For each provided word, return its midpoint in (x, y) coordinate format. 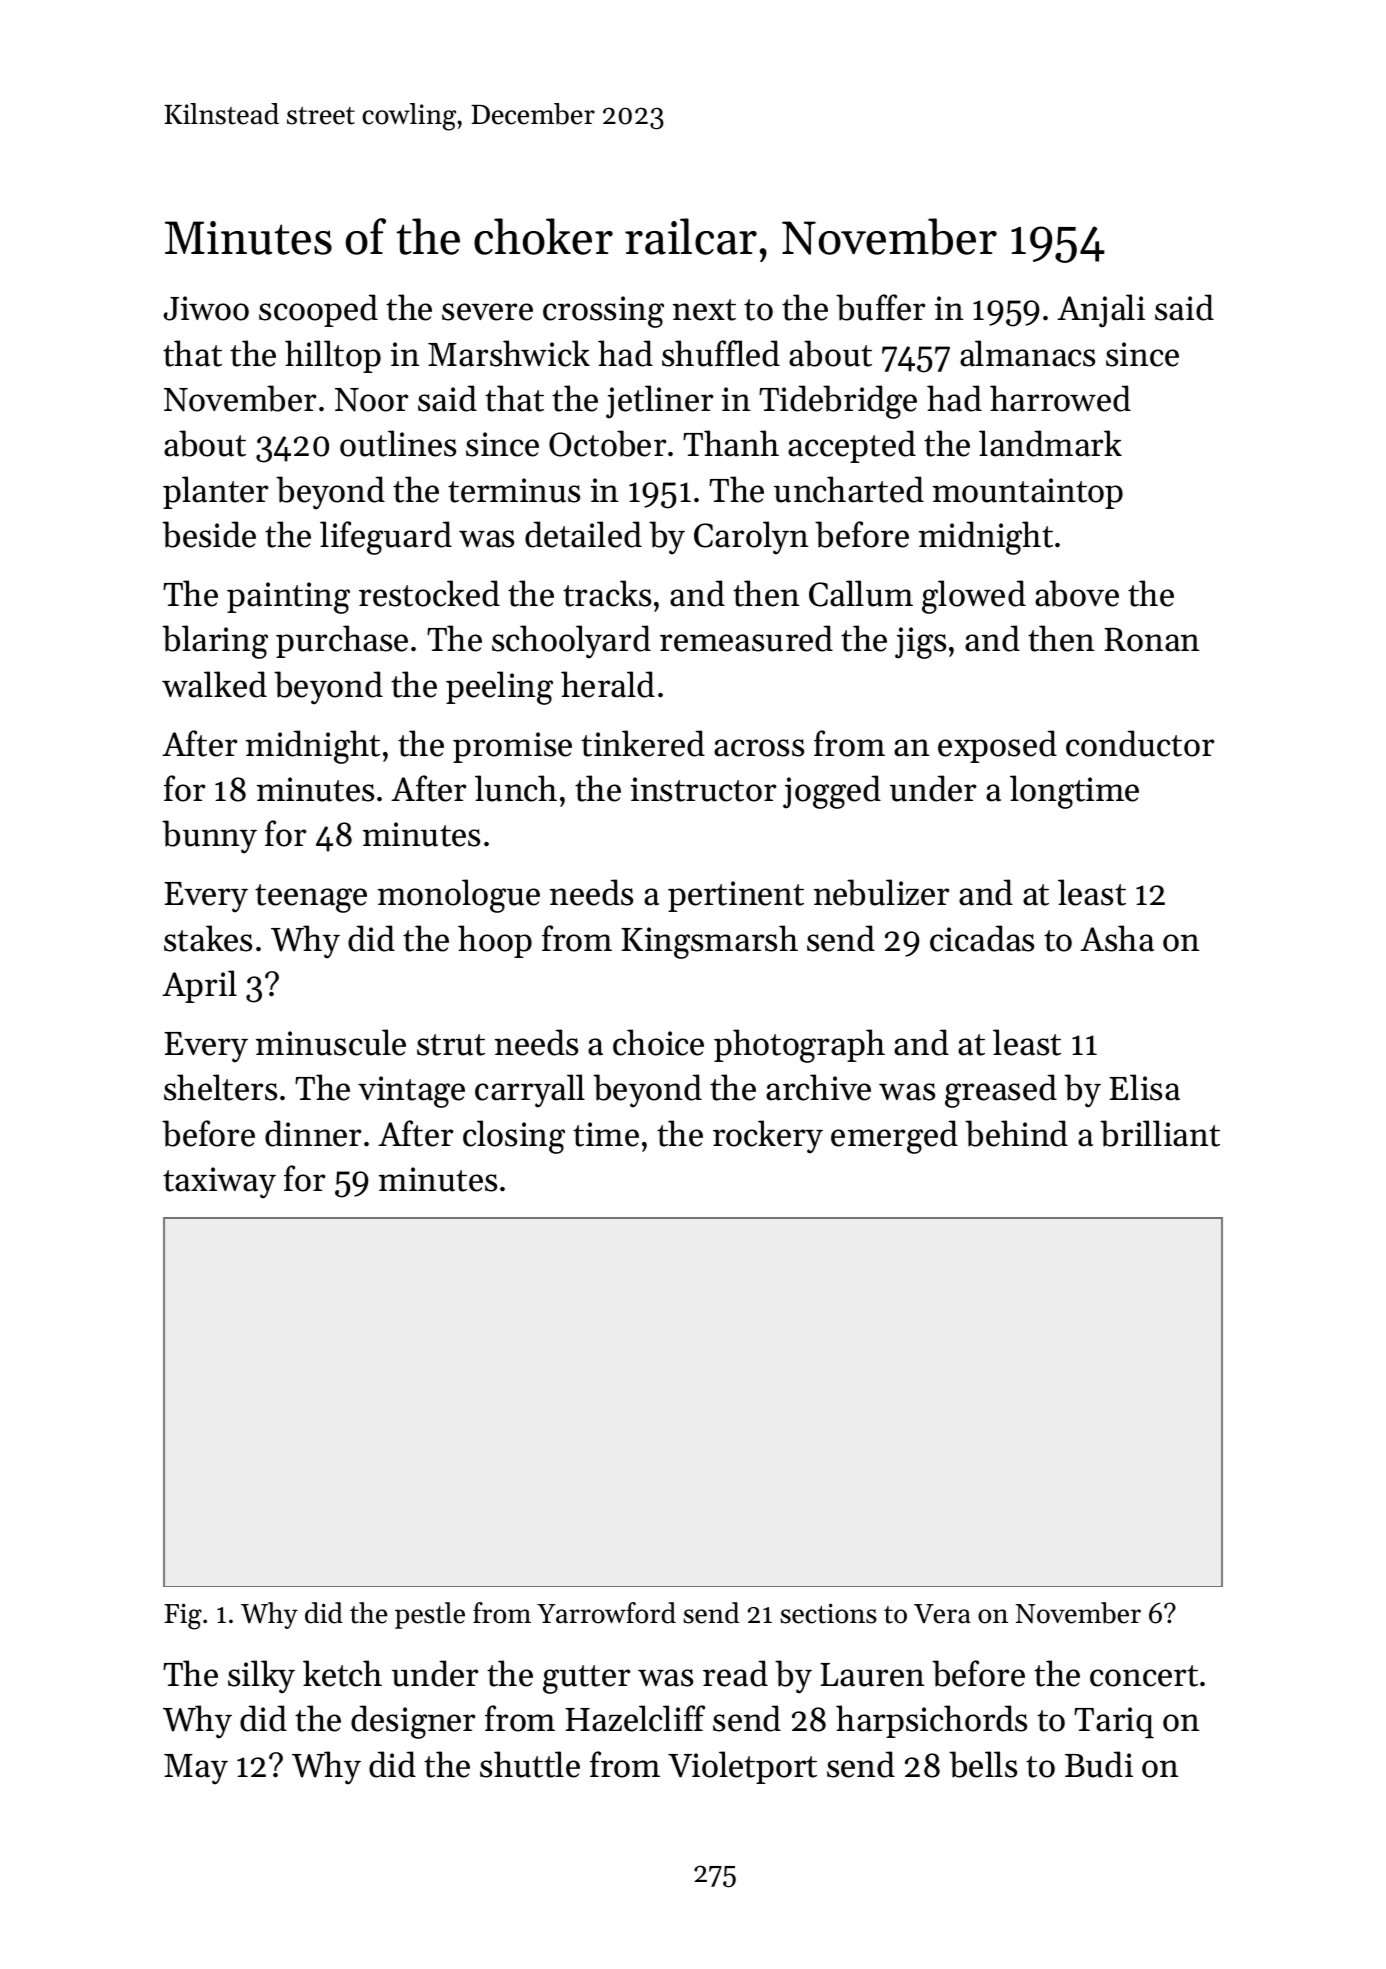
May (196, 1769)
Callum (861, 593)
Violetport (742, 1767)
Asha (1117, 938)
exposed (997, 746)
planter (215, 492)
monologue (459, 896)
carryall (530, 1091)
